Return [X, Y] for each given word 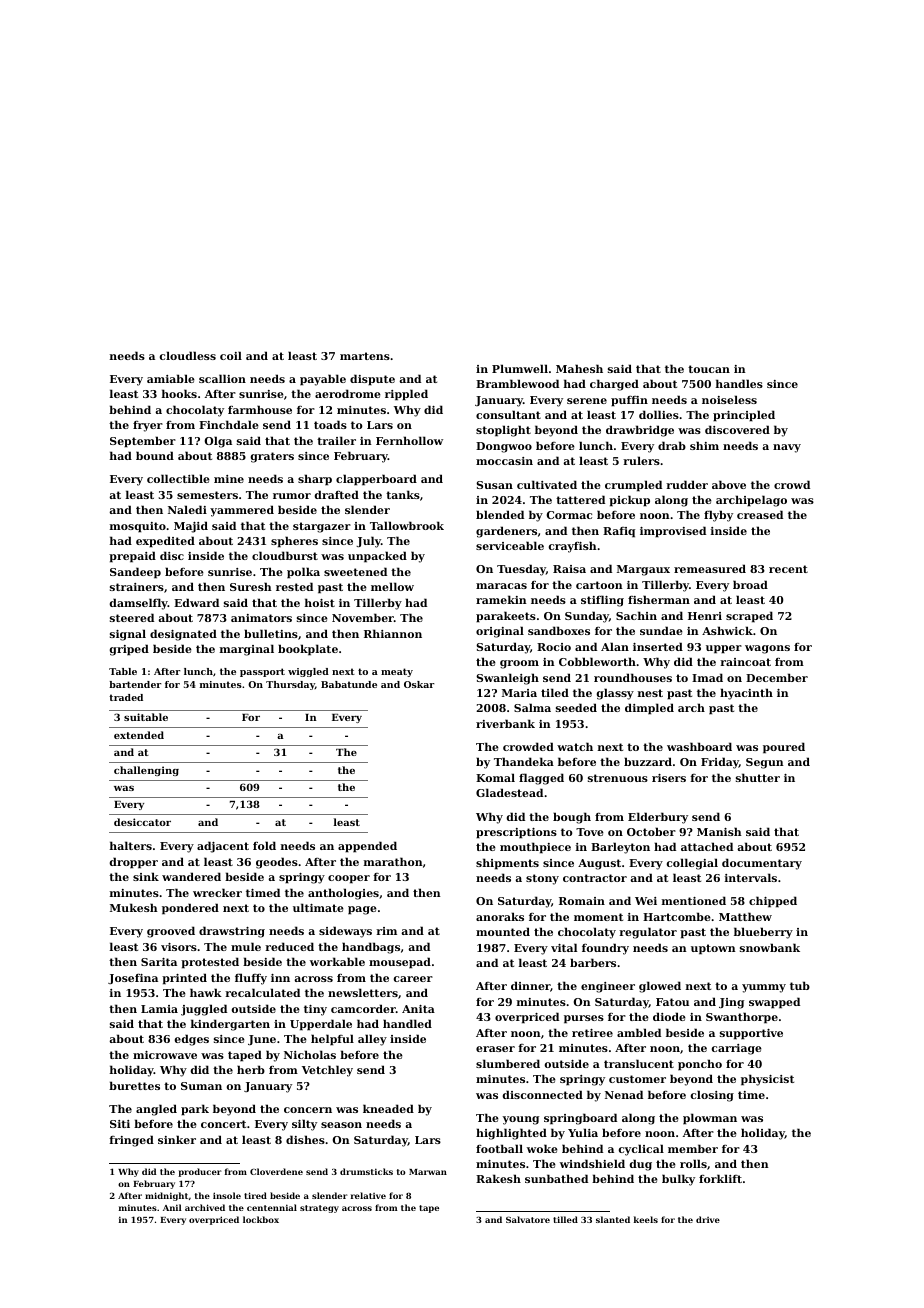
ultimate [318, 907]
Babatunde [349, 684]
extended [139, 735]
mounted [503, 931]
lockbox [261, 1219]
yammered [242, 511]
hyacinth [746, 694]
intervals [751, 877]
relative [368, 1195]
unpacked [377, 557]
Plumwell [520, 368]
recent [788, 569]
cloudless [188, 355]
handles [739, 383]
